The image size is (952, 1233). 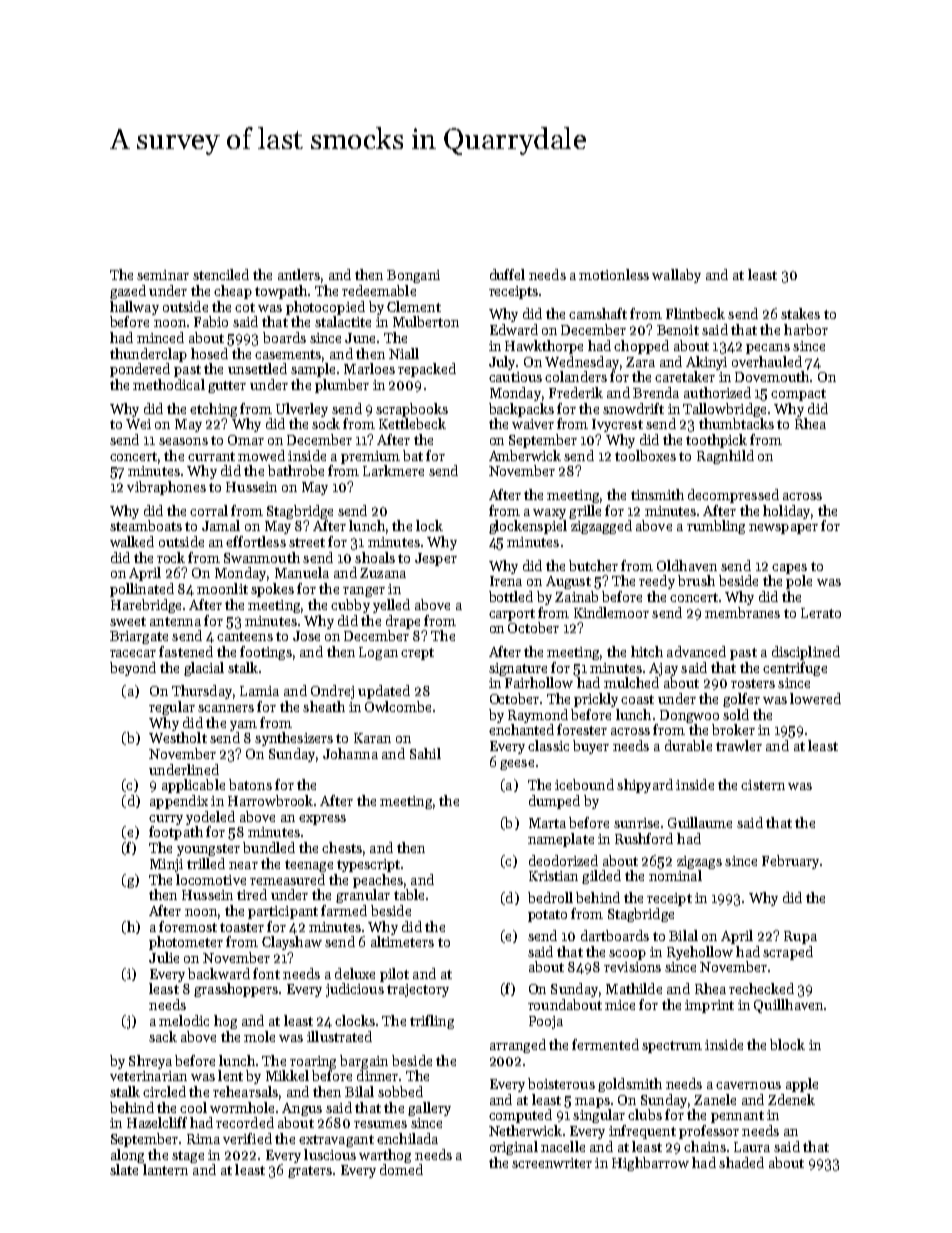 I want to click on Omar, so click(x=246, y=440).
